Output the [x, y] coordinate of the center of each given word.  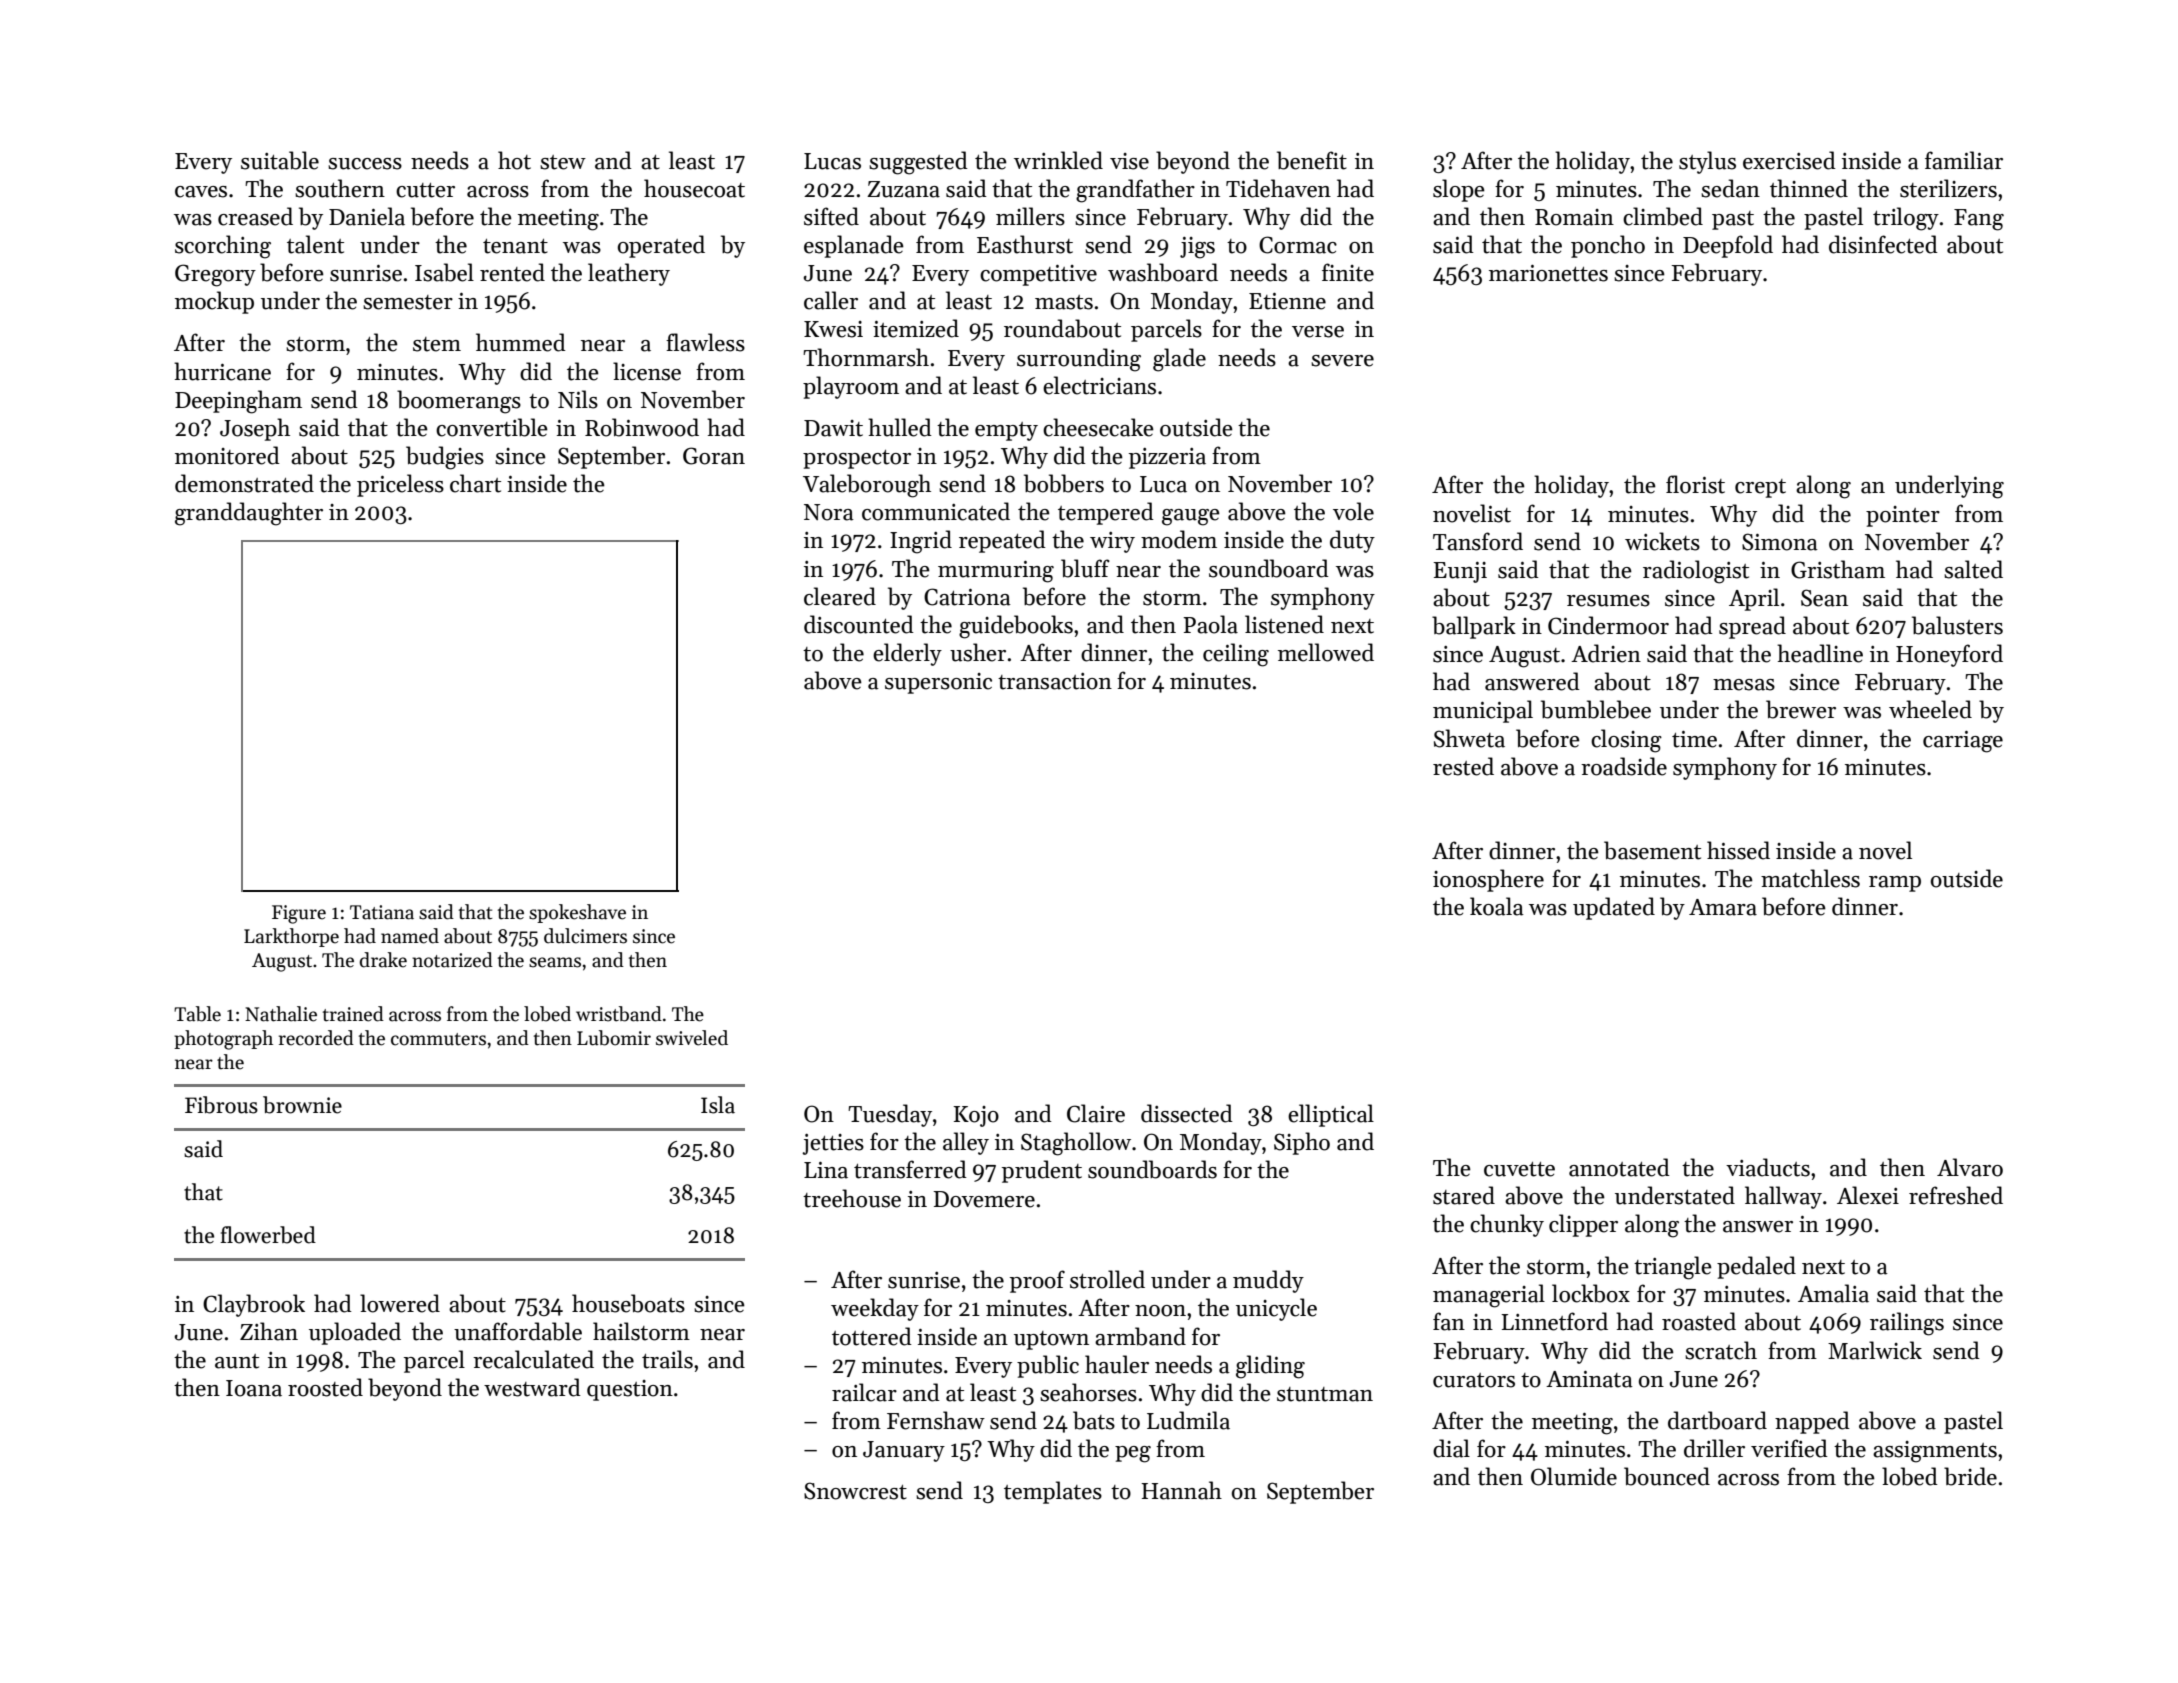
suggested [918, 163]
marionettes [1548, 273]
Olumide [1574, 1476]
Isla [718, 1105]
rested [1463, 766]
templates [1053, 1492]
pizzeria [1167, 458]
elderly [907, 654]
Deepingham [238, 402]
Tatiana [382, 912]
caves [201, 192]
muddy [1268, 1281]
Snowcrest [855, 1491]
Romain [1574, 217]
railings [1907, 1324]
